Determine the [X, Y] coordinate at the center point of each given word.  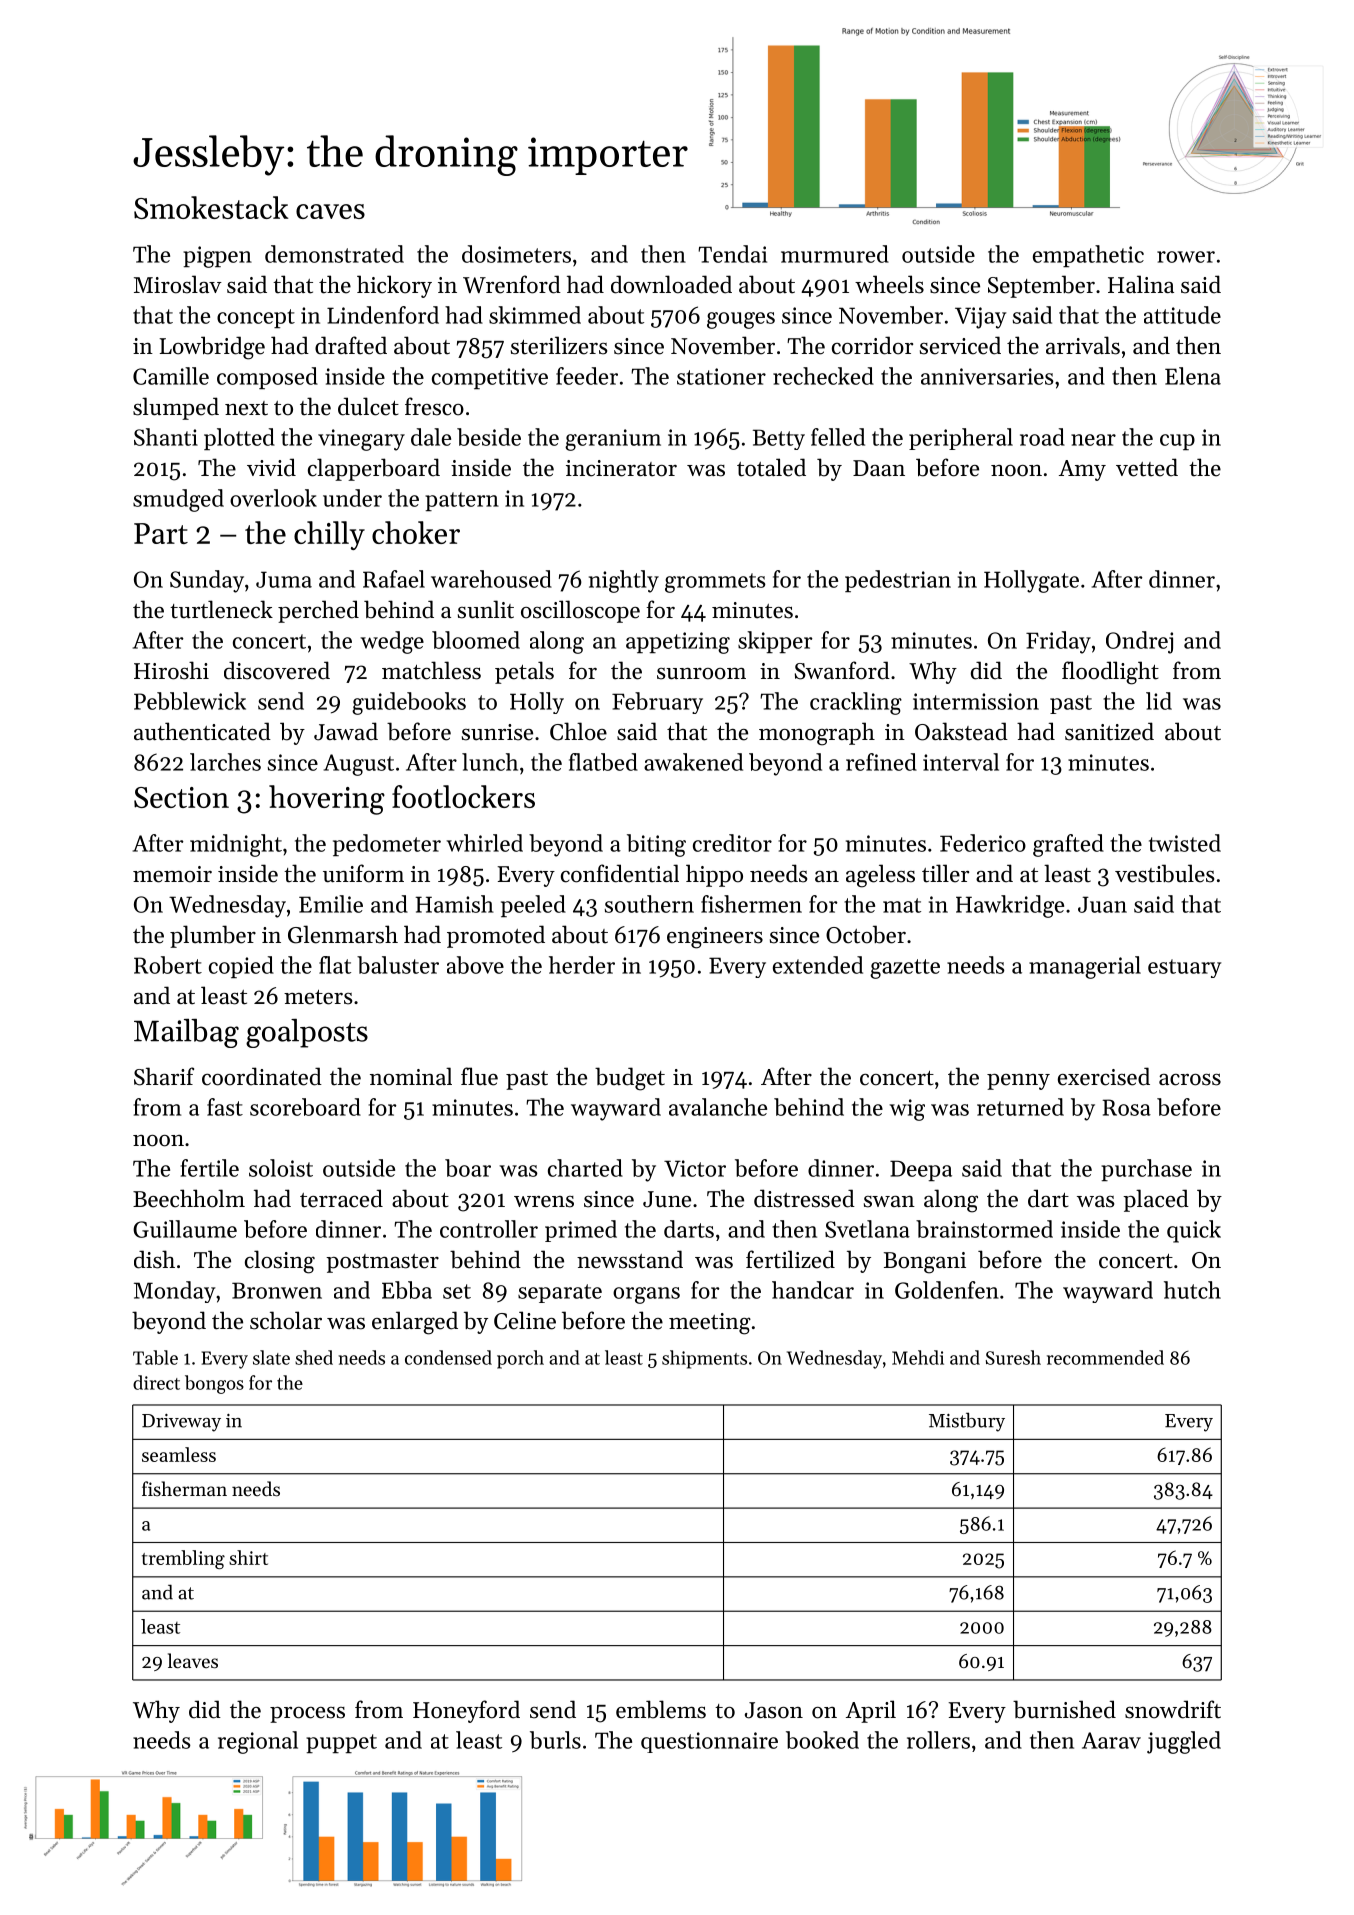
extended [818, 965]
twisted [1185, 843]
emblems [661, 1709]
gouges [741, 320]
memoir [172, 874]
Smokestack [211, 207]
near [1093, 440]
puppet [341, 1743]
